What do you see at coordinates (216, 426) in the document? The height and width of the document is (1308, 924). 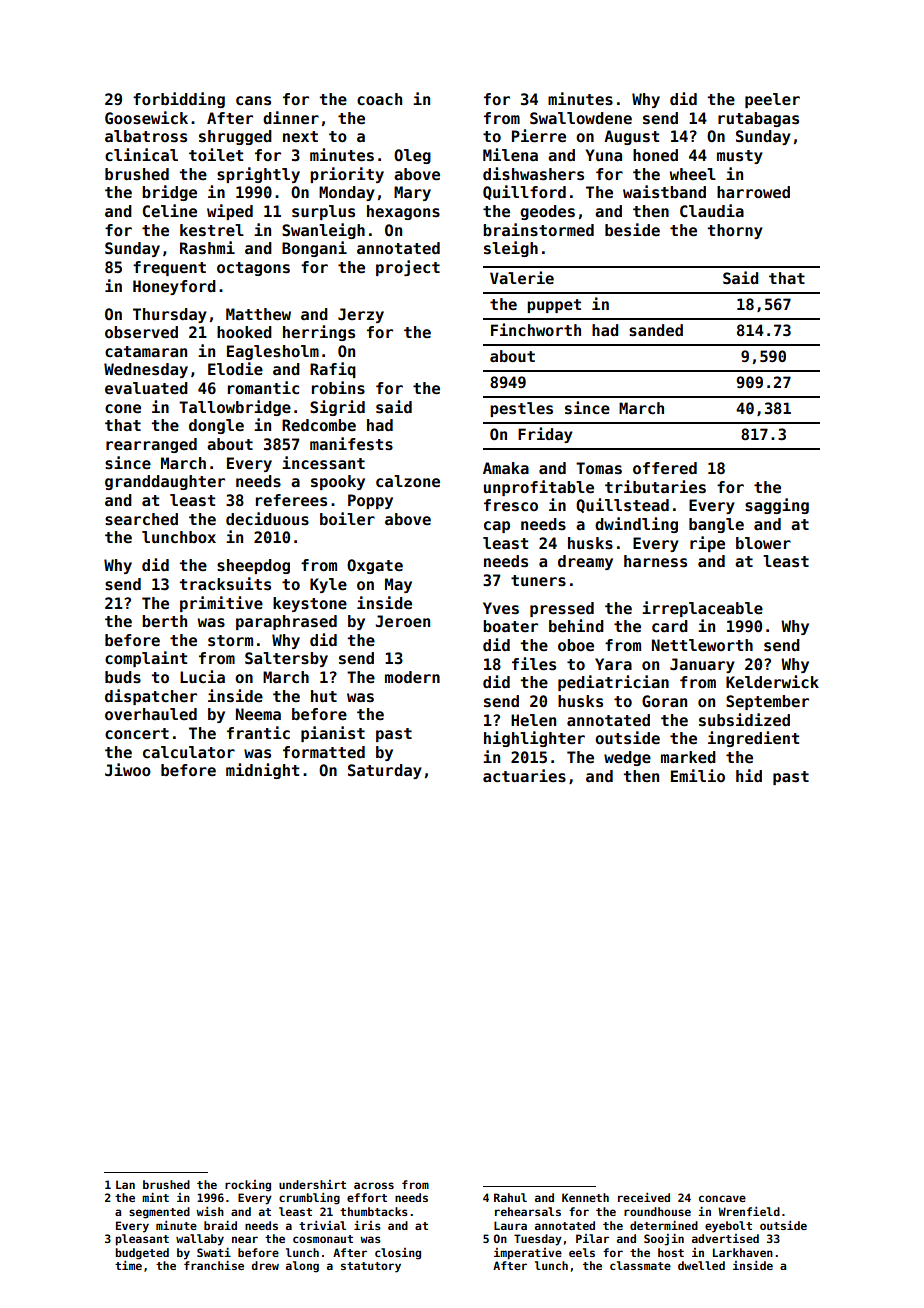 I see `dongle` at bounding box center [216, 426].
